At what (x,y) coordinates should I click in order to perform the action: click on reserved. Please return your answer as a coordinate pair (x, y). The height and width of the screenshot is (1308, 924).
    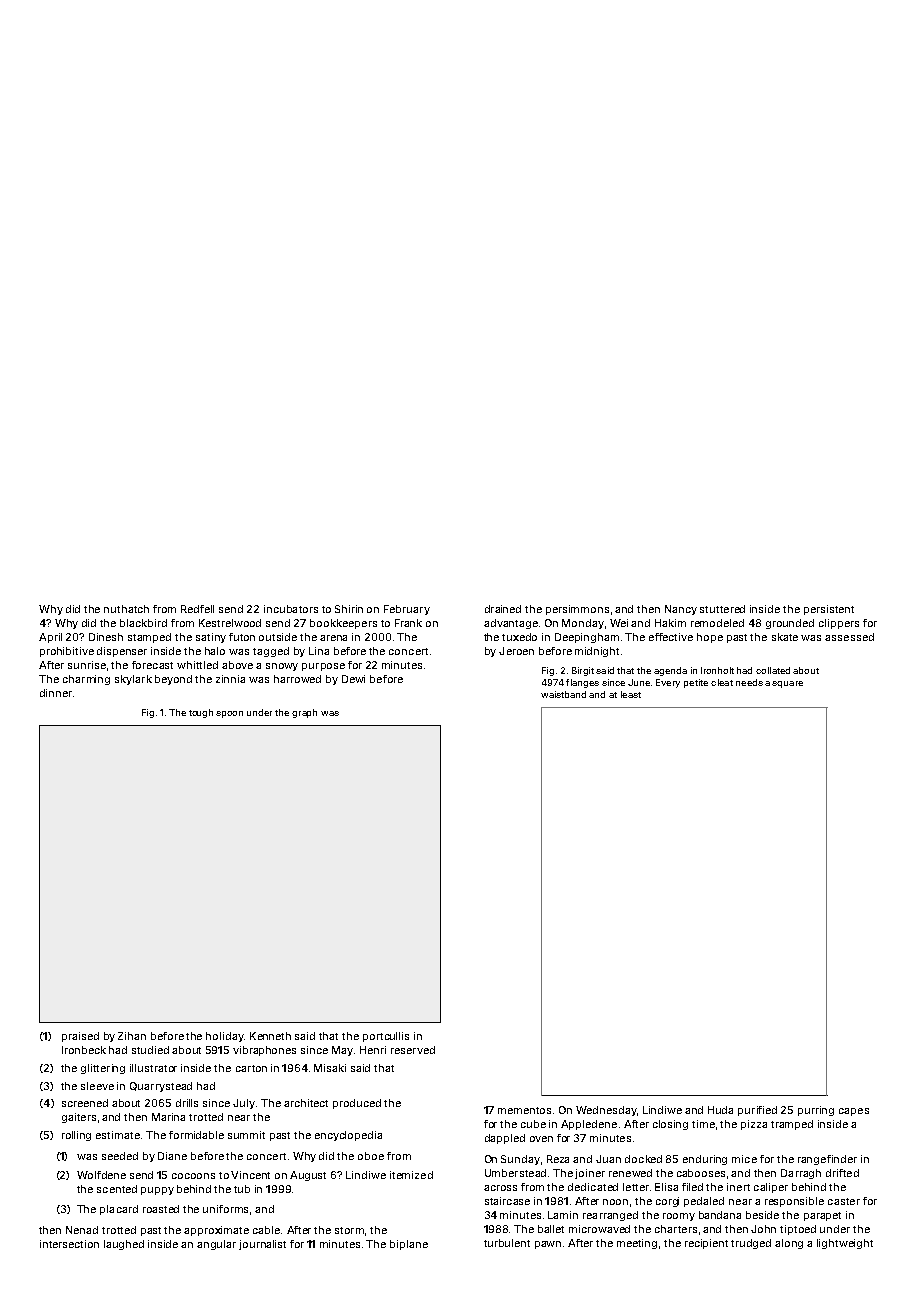
    Looking at the image, I should click on (413, 1050).
